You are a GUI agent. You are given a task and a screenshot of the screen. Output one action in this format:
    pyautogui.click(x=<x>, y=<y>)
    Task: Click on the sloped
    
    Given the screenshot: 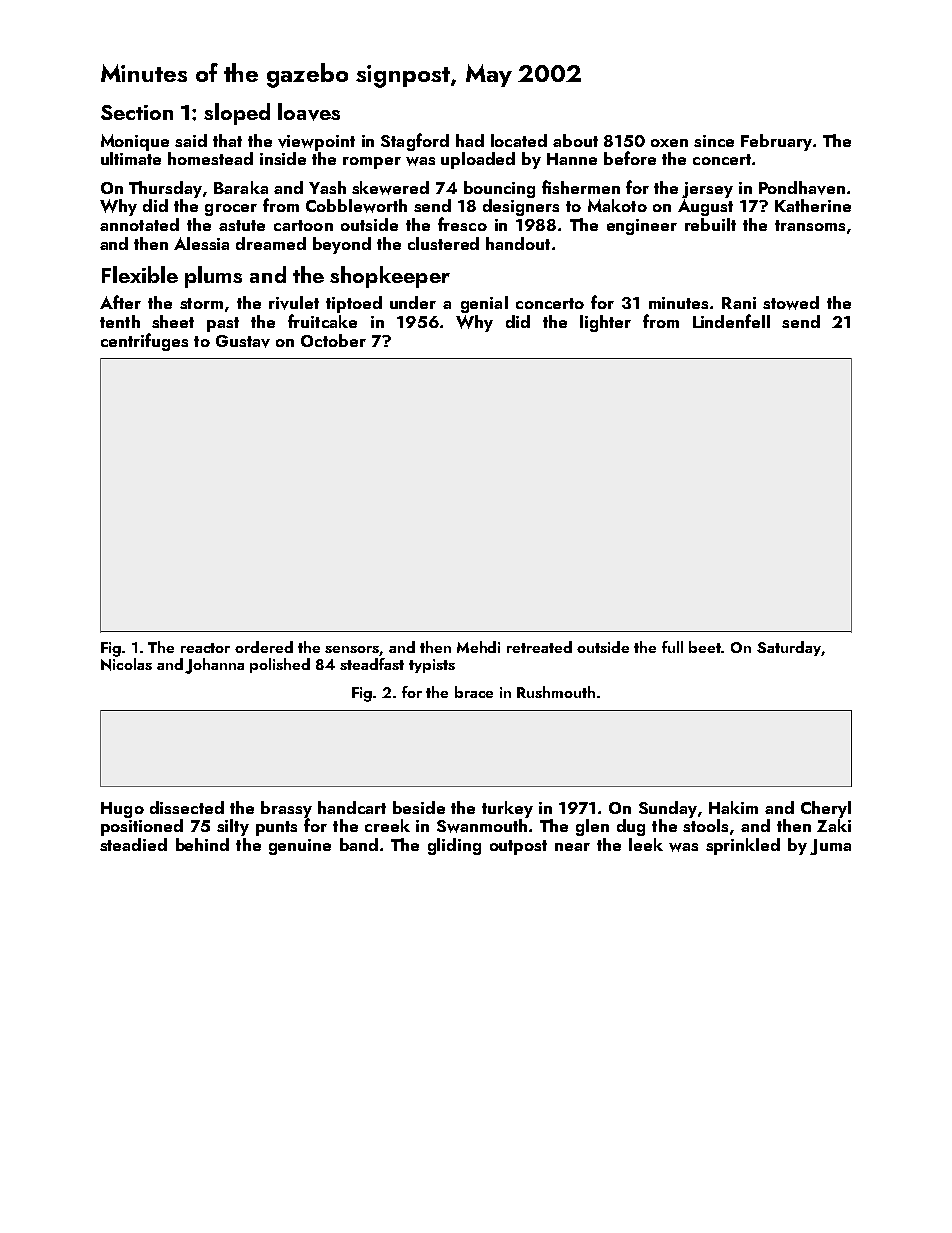 What is the action you would take?
    pyautogui.click(x=237, y=114)
